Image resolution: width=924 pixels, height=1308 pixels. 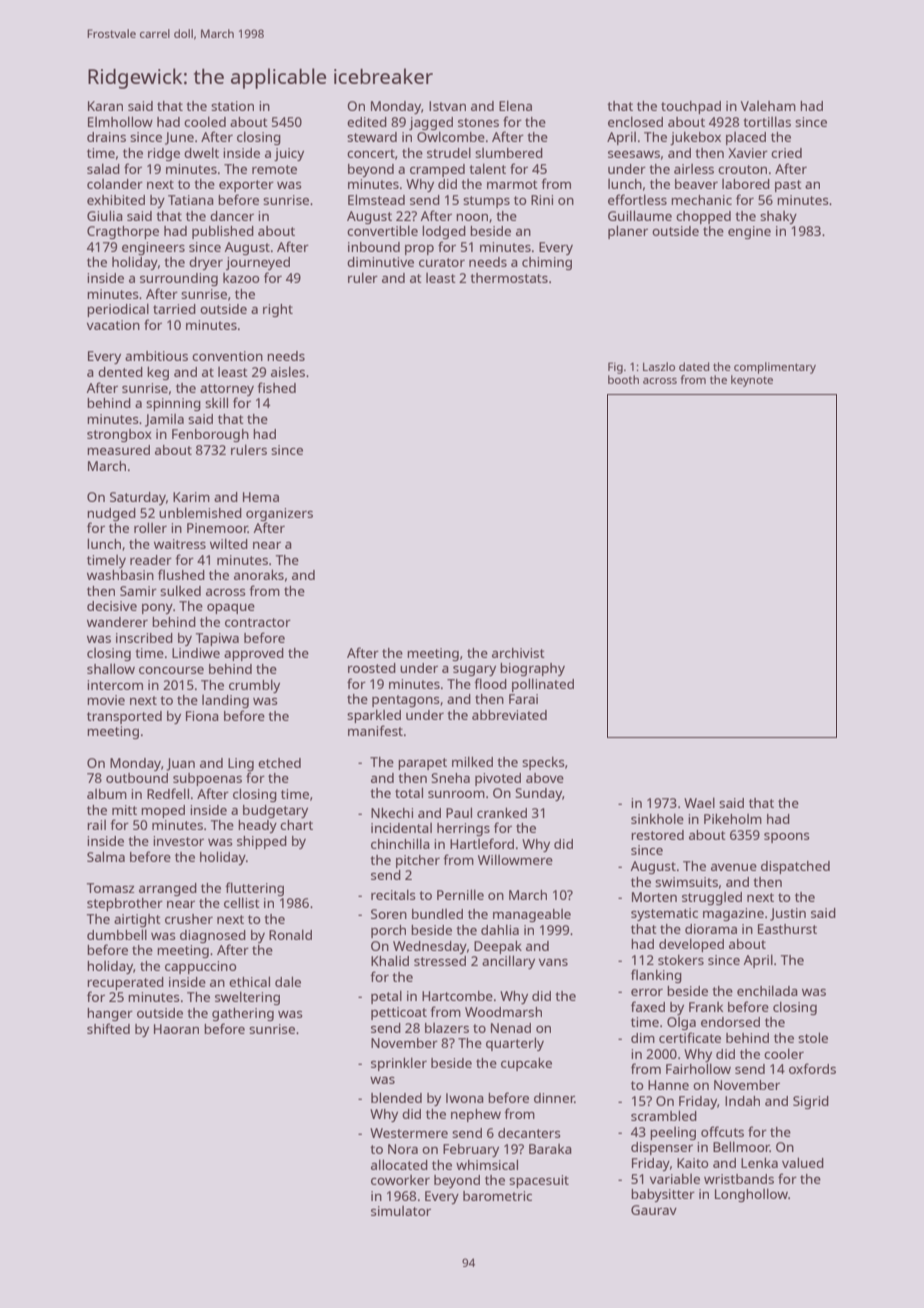 I want to click on Wael, so click(x=699, y=802).
